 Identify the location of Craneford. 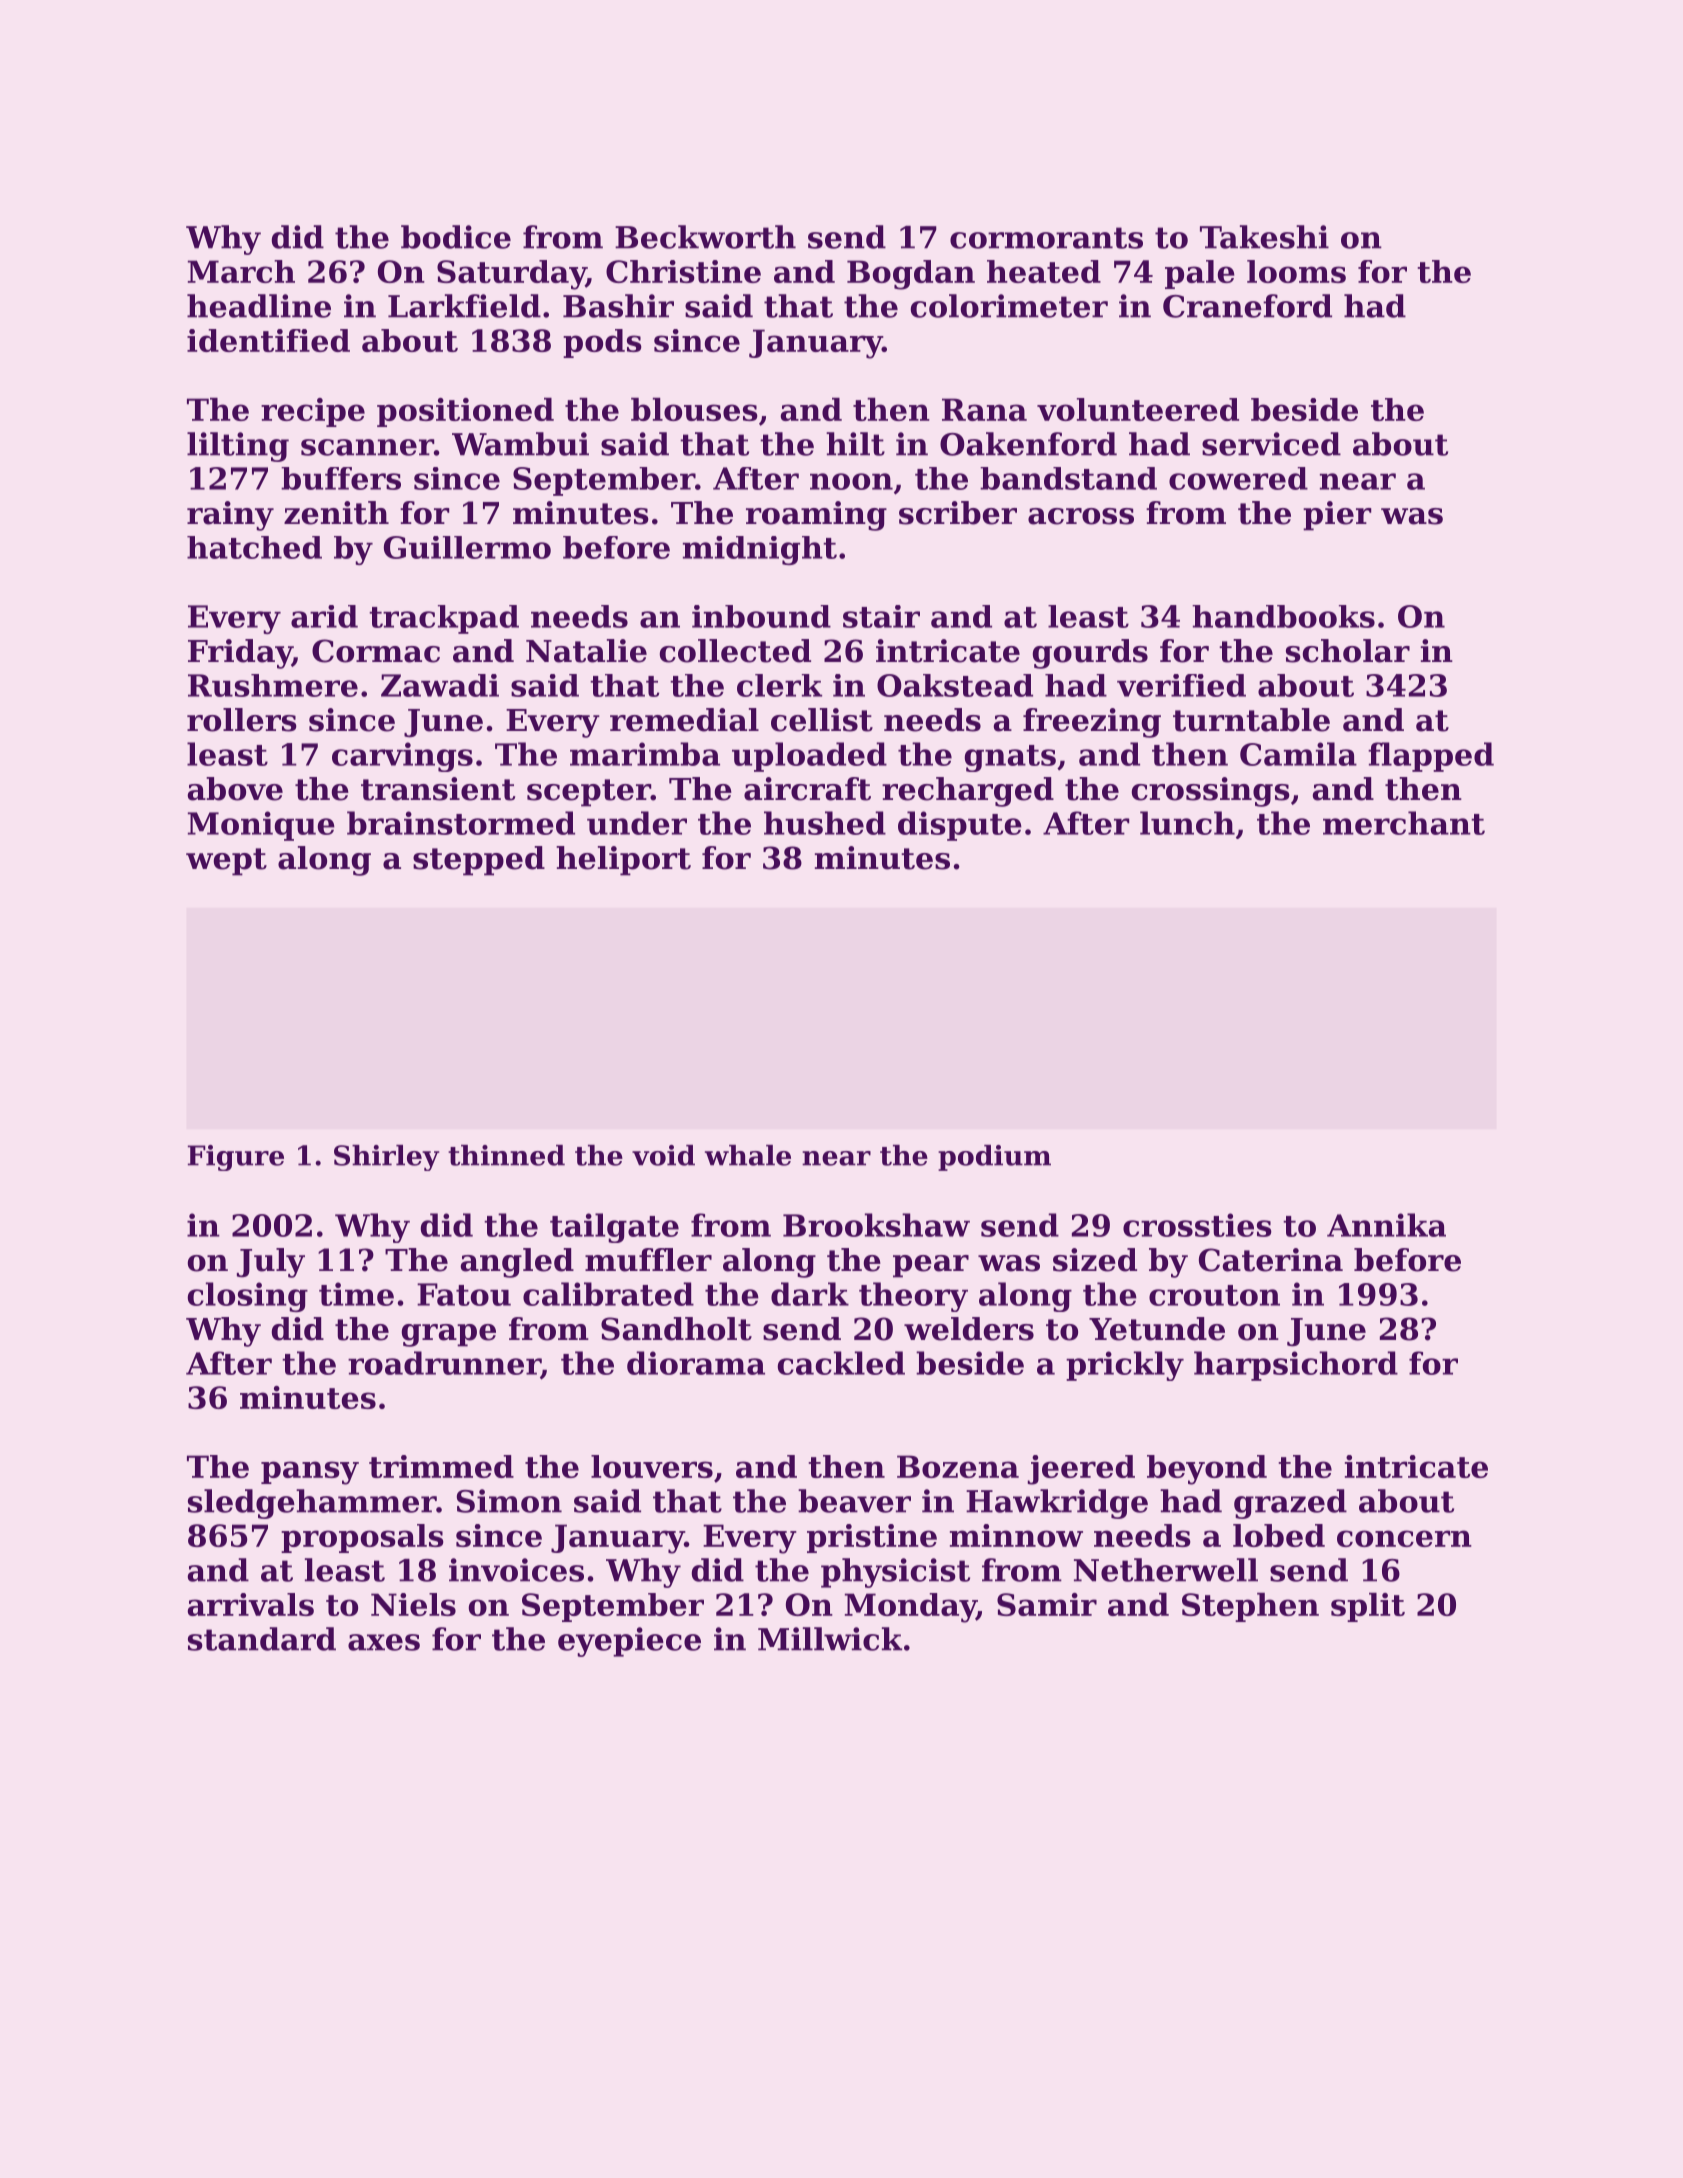
(1247, 306).
